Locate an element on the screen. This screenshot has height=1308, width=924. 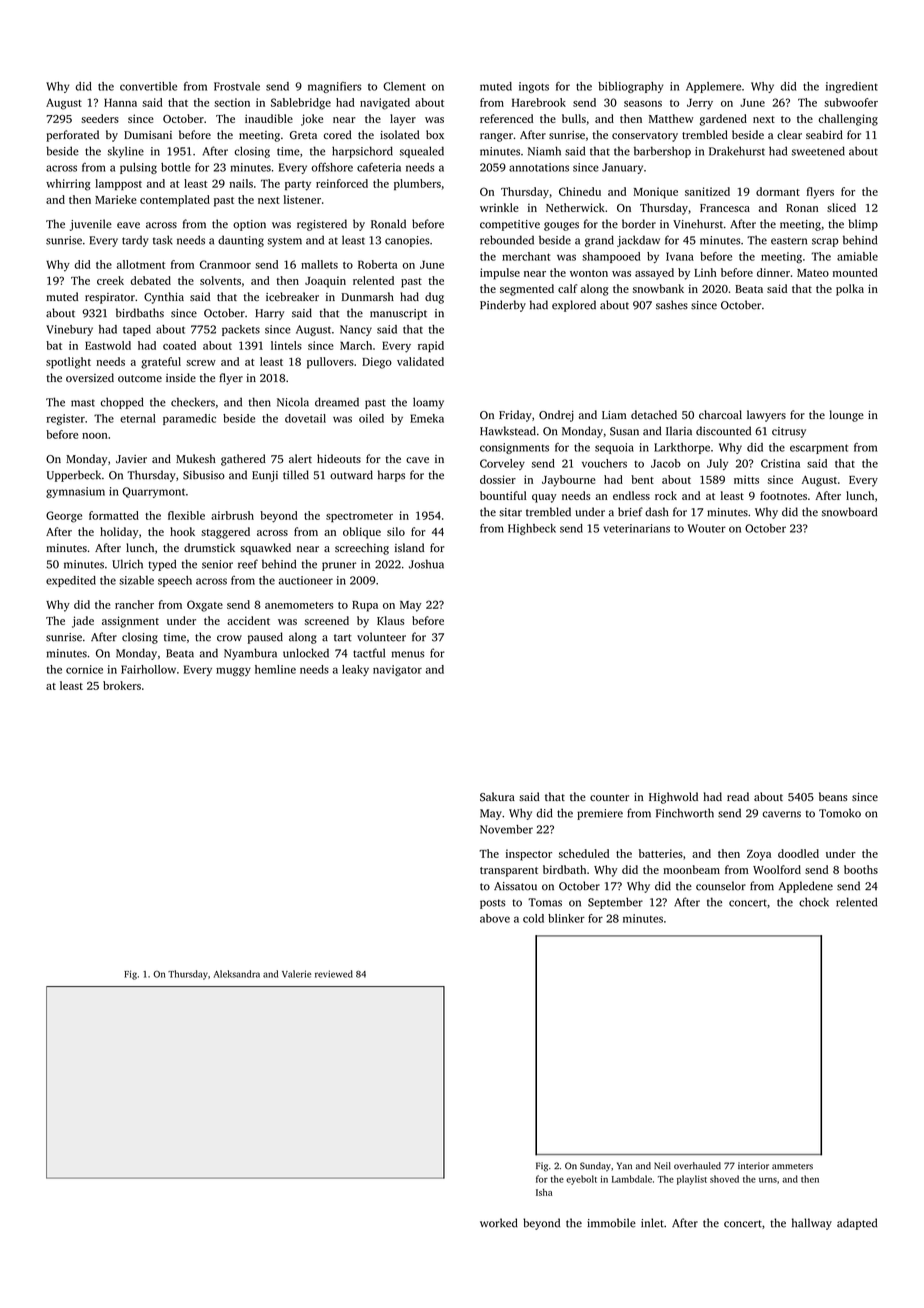
Neil is located at coordinates (662, 1166).
